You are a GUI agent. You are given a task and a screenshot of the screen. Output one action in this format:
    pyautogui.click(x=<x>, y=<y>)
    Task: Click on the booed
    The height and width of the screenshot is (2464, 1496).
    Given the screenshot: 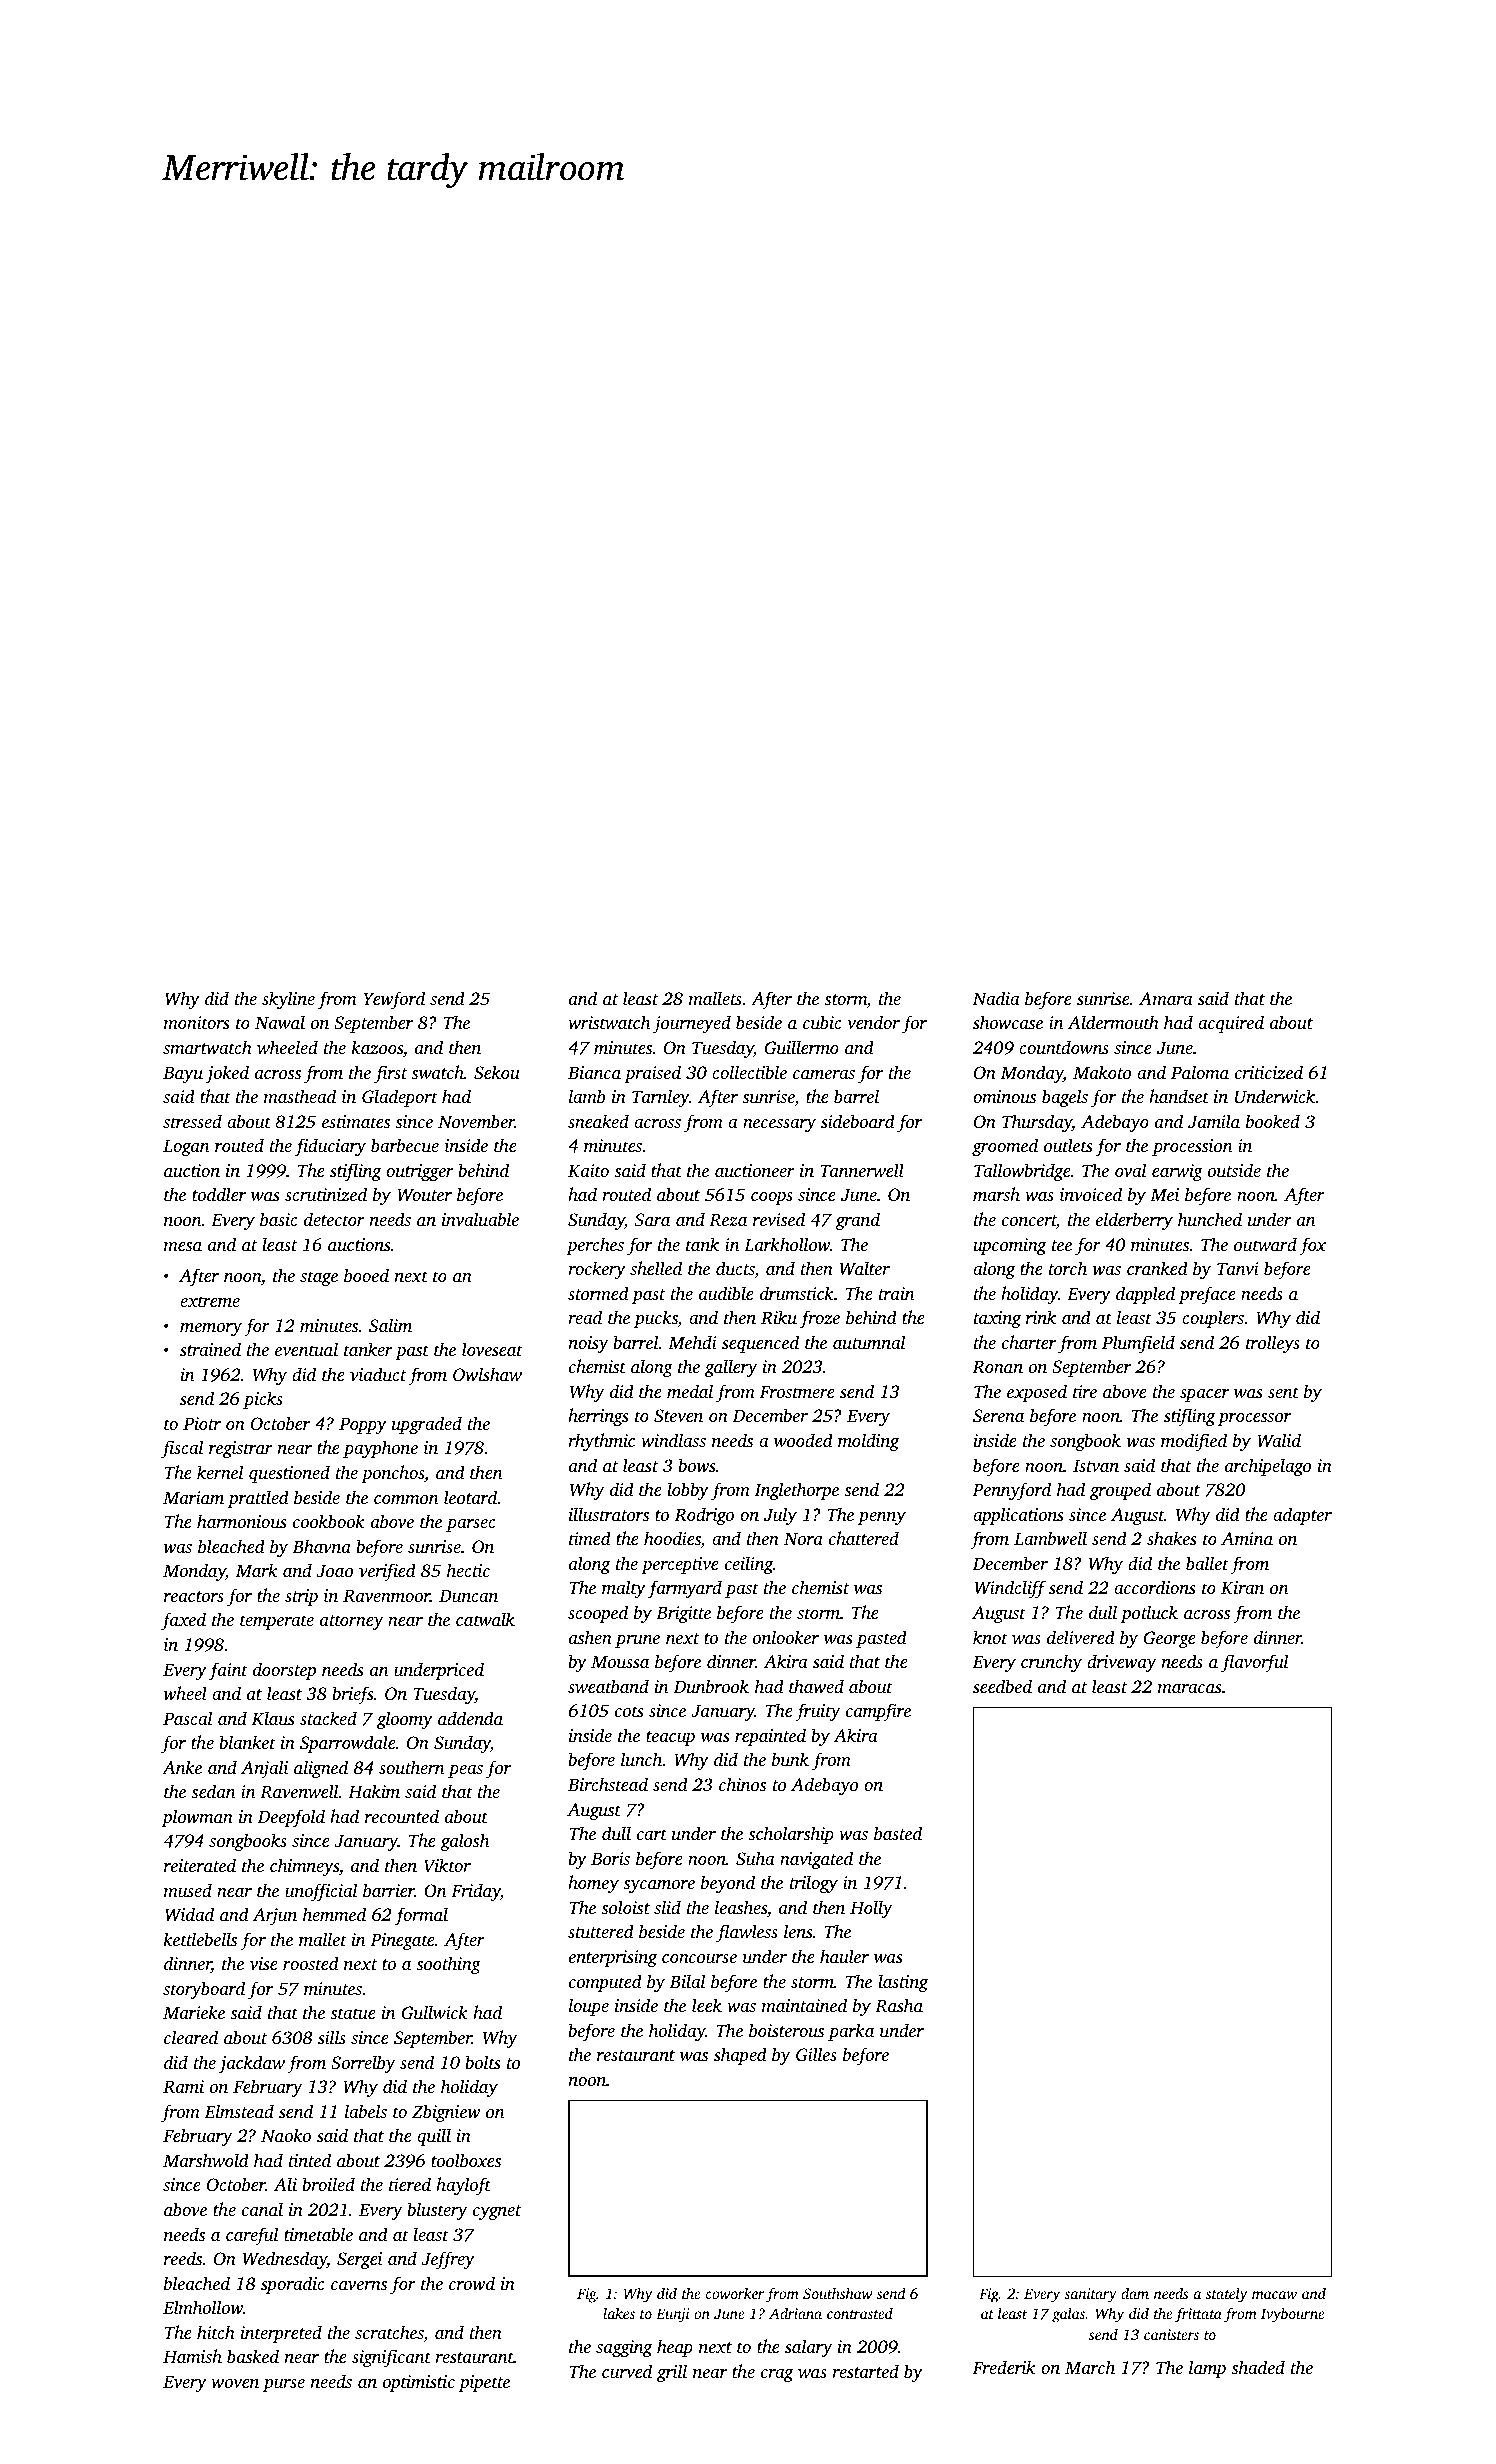 What is the action you would take?
    pyautogui.click(x=366, y=1275)
